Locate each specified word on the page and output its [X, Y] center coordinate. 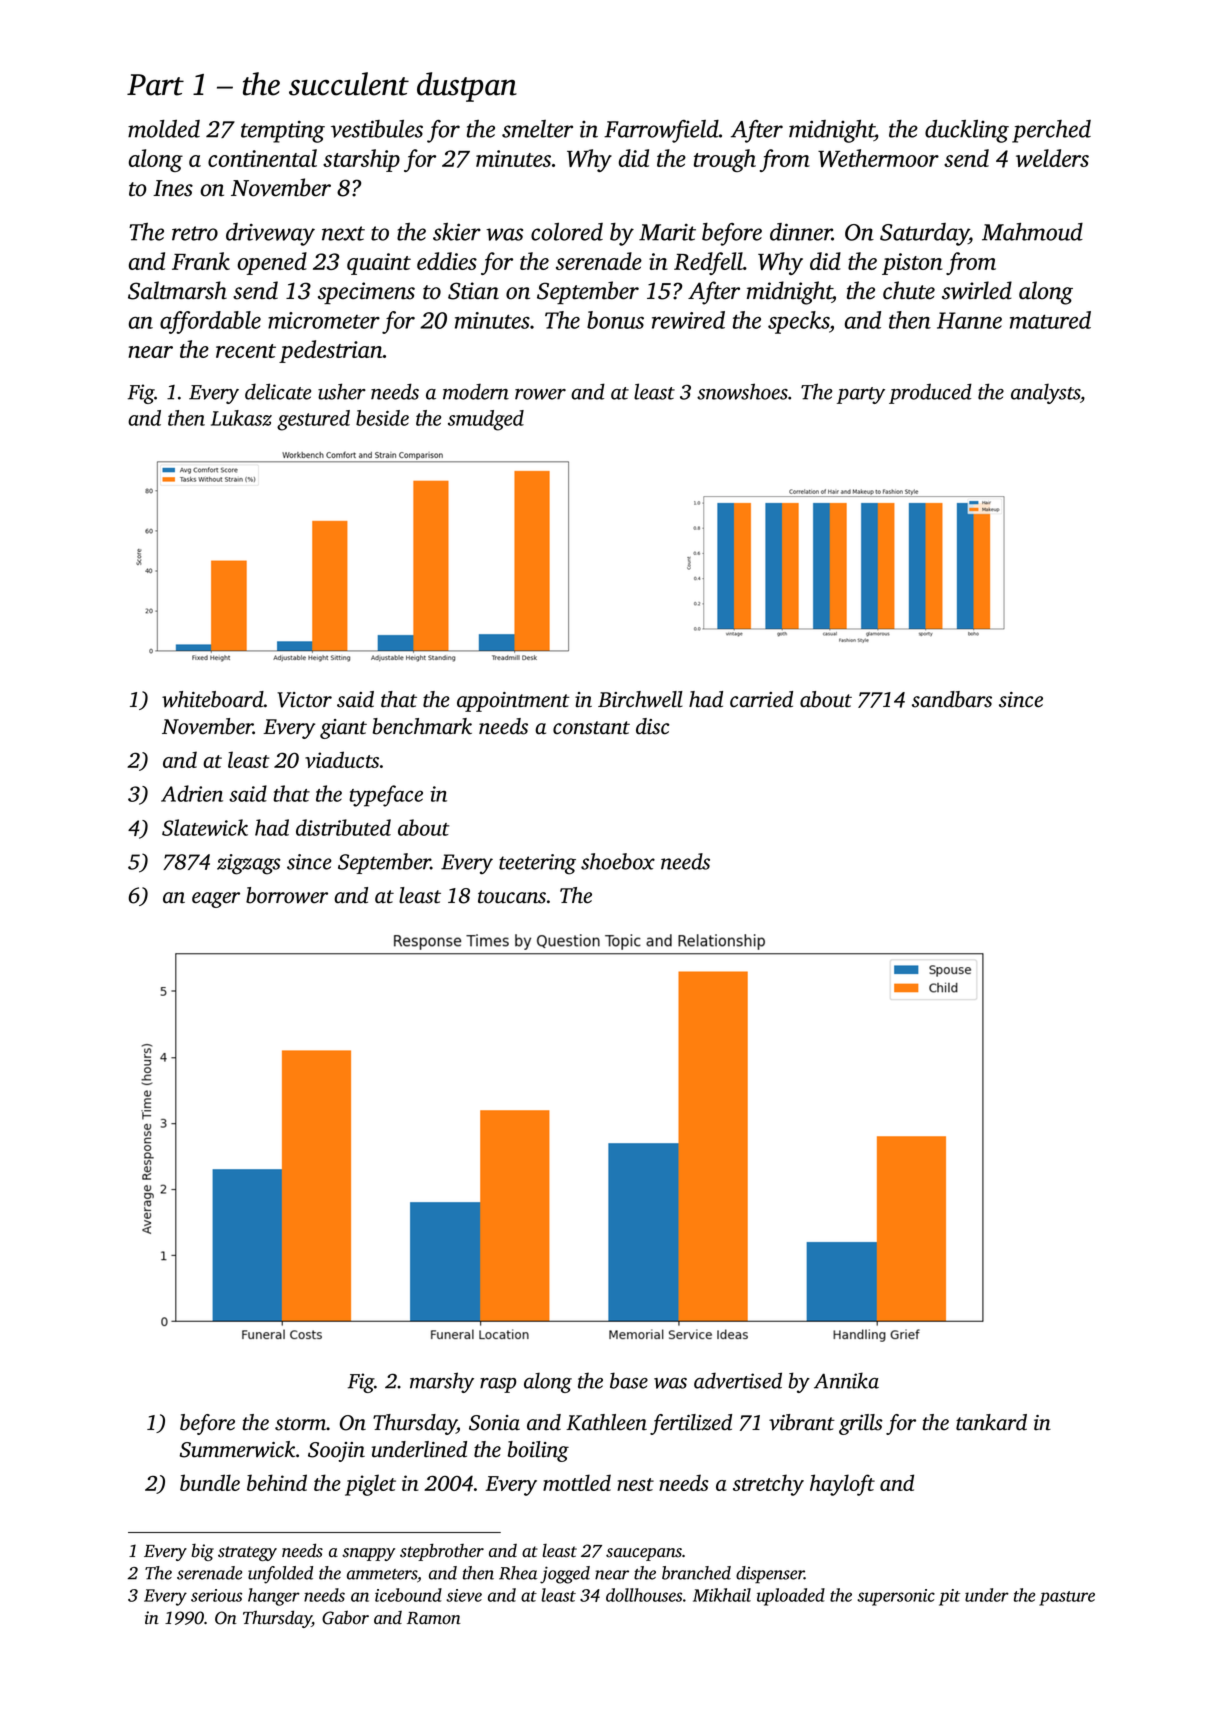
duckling [967, 131]
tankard [991, 1422]
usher [342, 391]
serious [216, 1595]
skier [457, 232]
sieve [464, 1595]
